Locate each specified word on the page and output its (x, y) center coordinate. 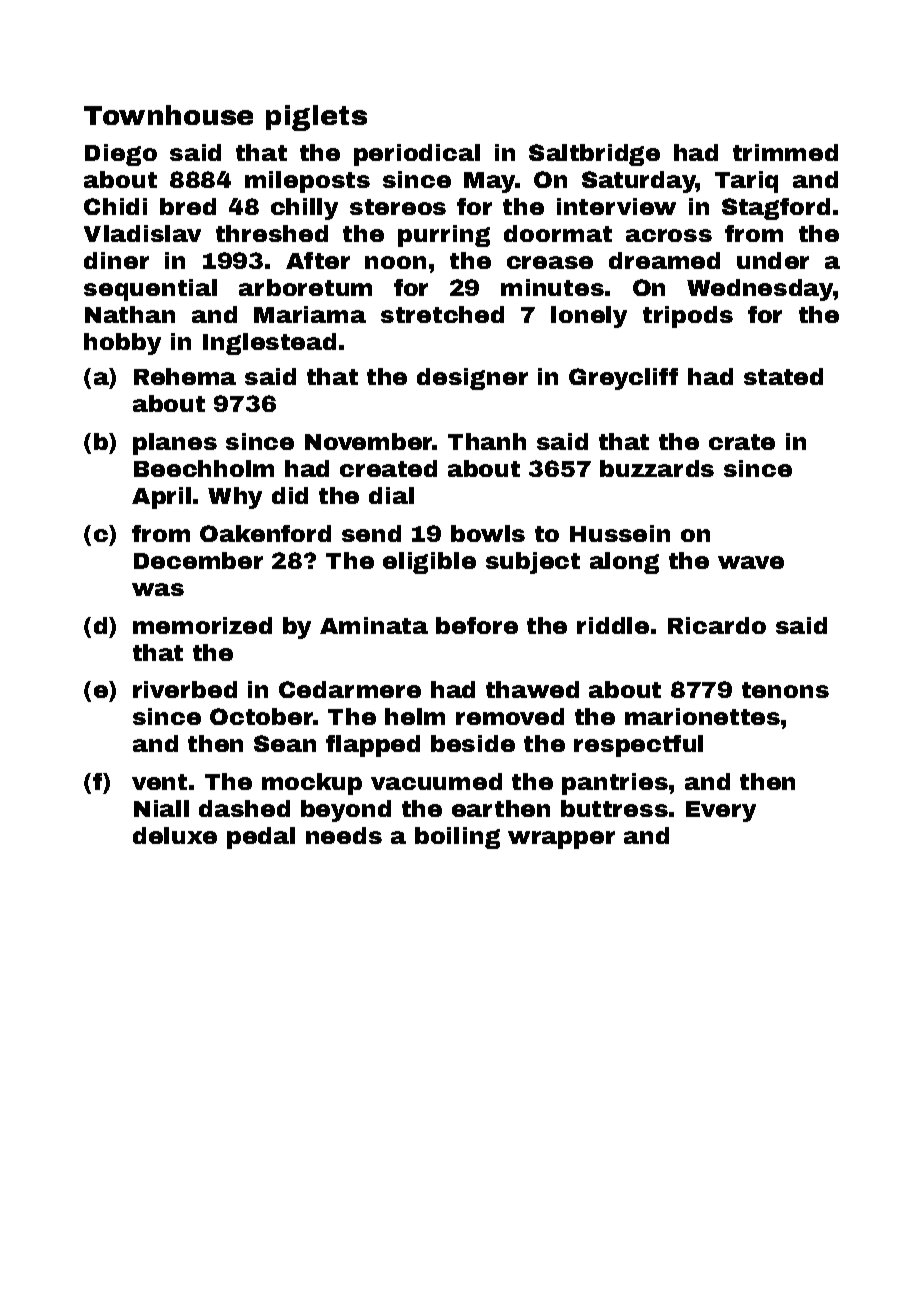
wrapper (561, 840)
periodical (417, 155)
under (773, 260)
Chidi (115, 206)
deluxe (175, 835)
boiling (457, 838)
